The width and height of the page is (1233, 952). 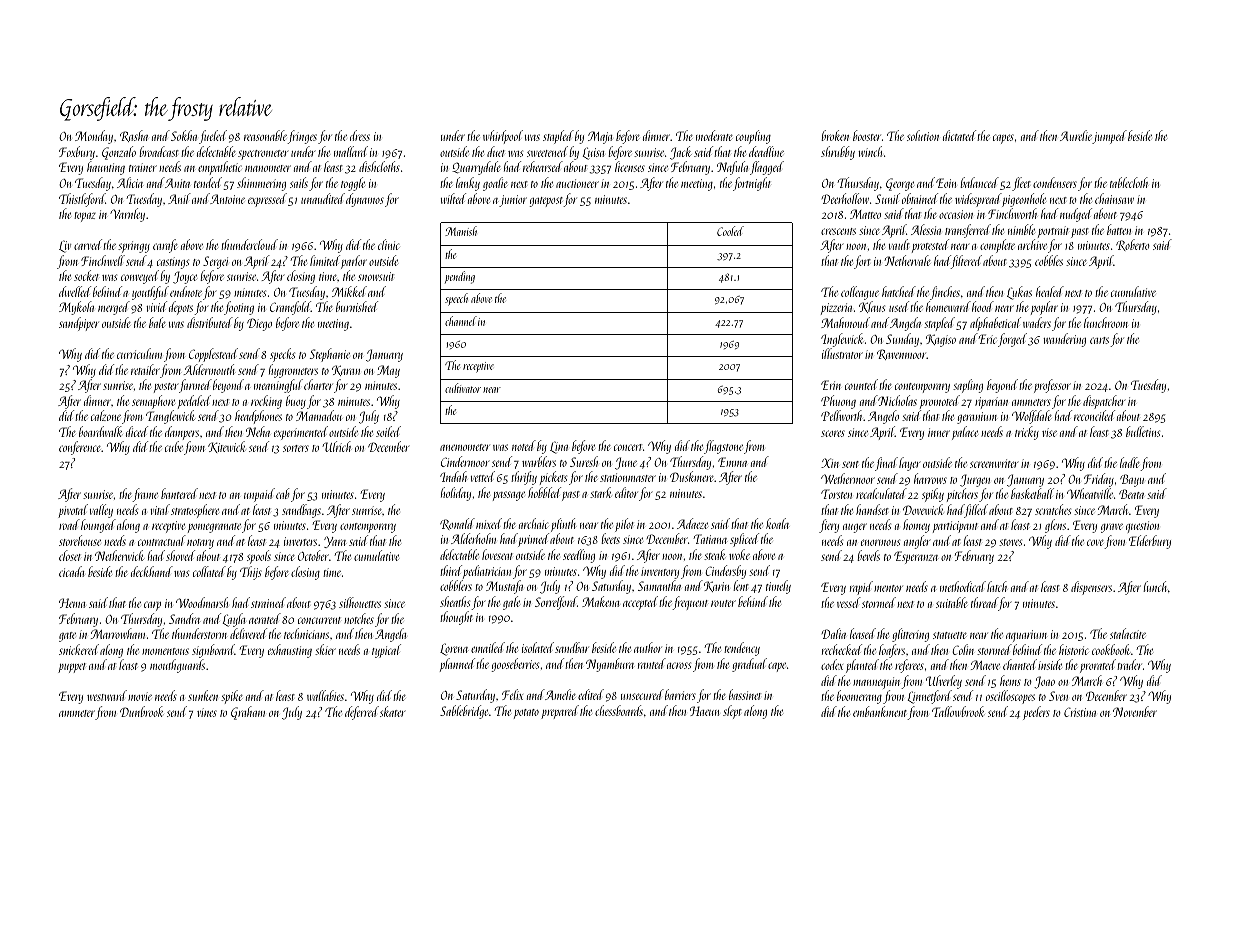 I want to click on pending, so click(x=460, y=277).
